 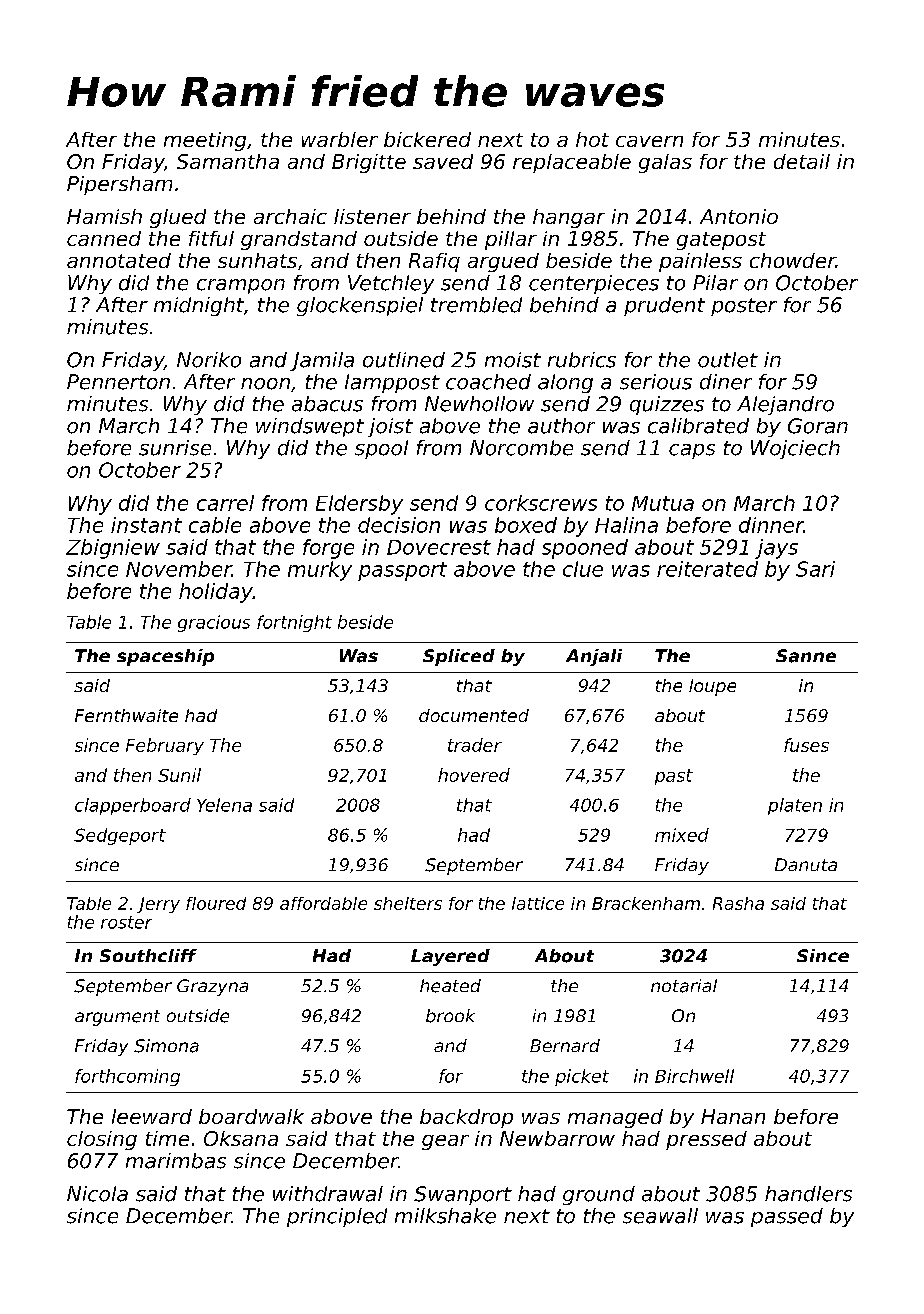 What do you see at coordinates (806, 864) in the document?
I see `Danuta` at bounding box center [806, 864].
